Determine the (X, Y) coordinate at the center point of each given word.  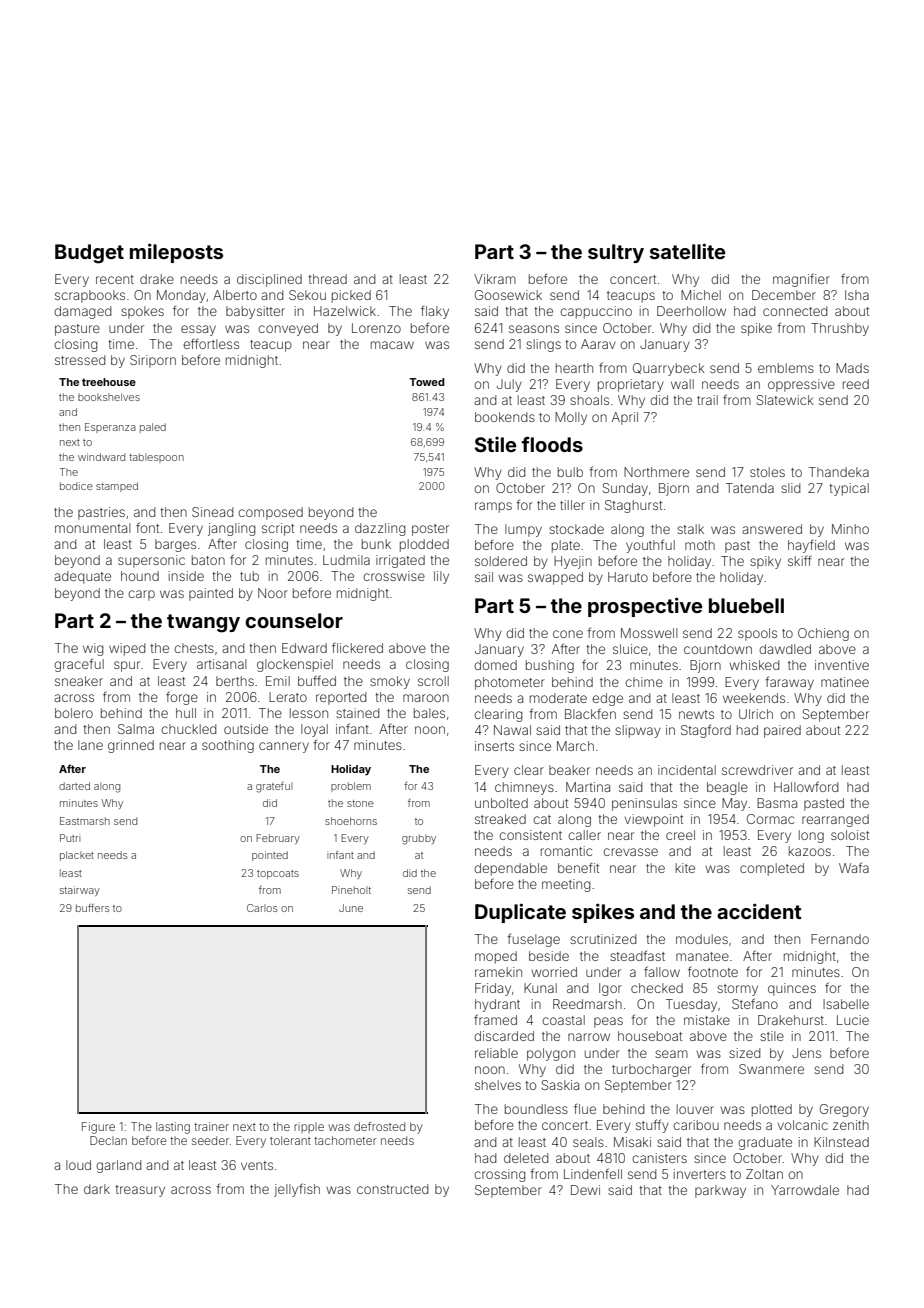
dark (97, 1189)
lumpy (523, 530)
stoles (767, 472)
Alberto (235, 295)
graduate (765, 1143)
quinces (792, 989)
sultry (616, 253)
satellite (687, 251)
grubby (419, 839)
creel (680, 835)
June (351, 908)
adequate (82, 577)
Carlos (262, 908)
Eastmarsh (85, 821)
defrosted (379, 1126)
